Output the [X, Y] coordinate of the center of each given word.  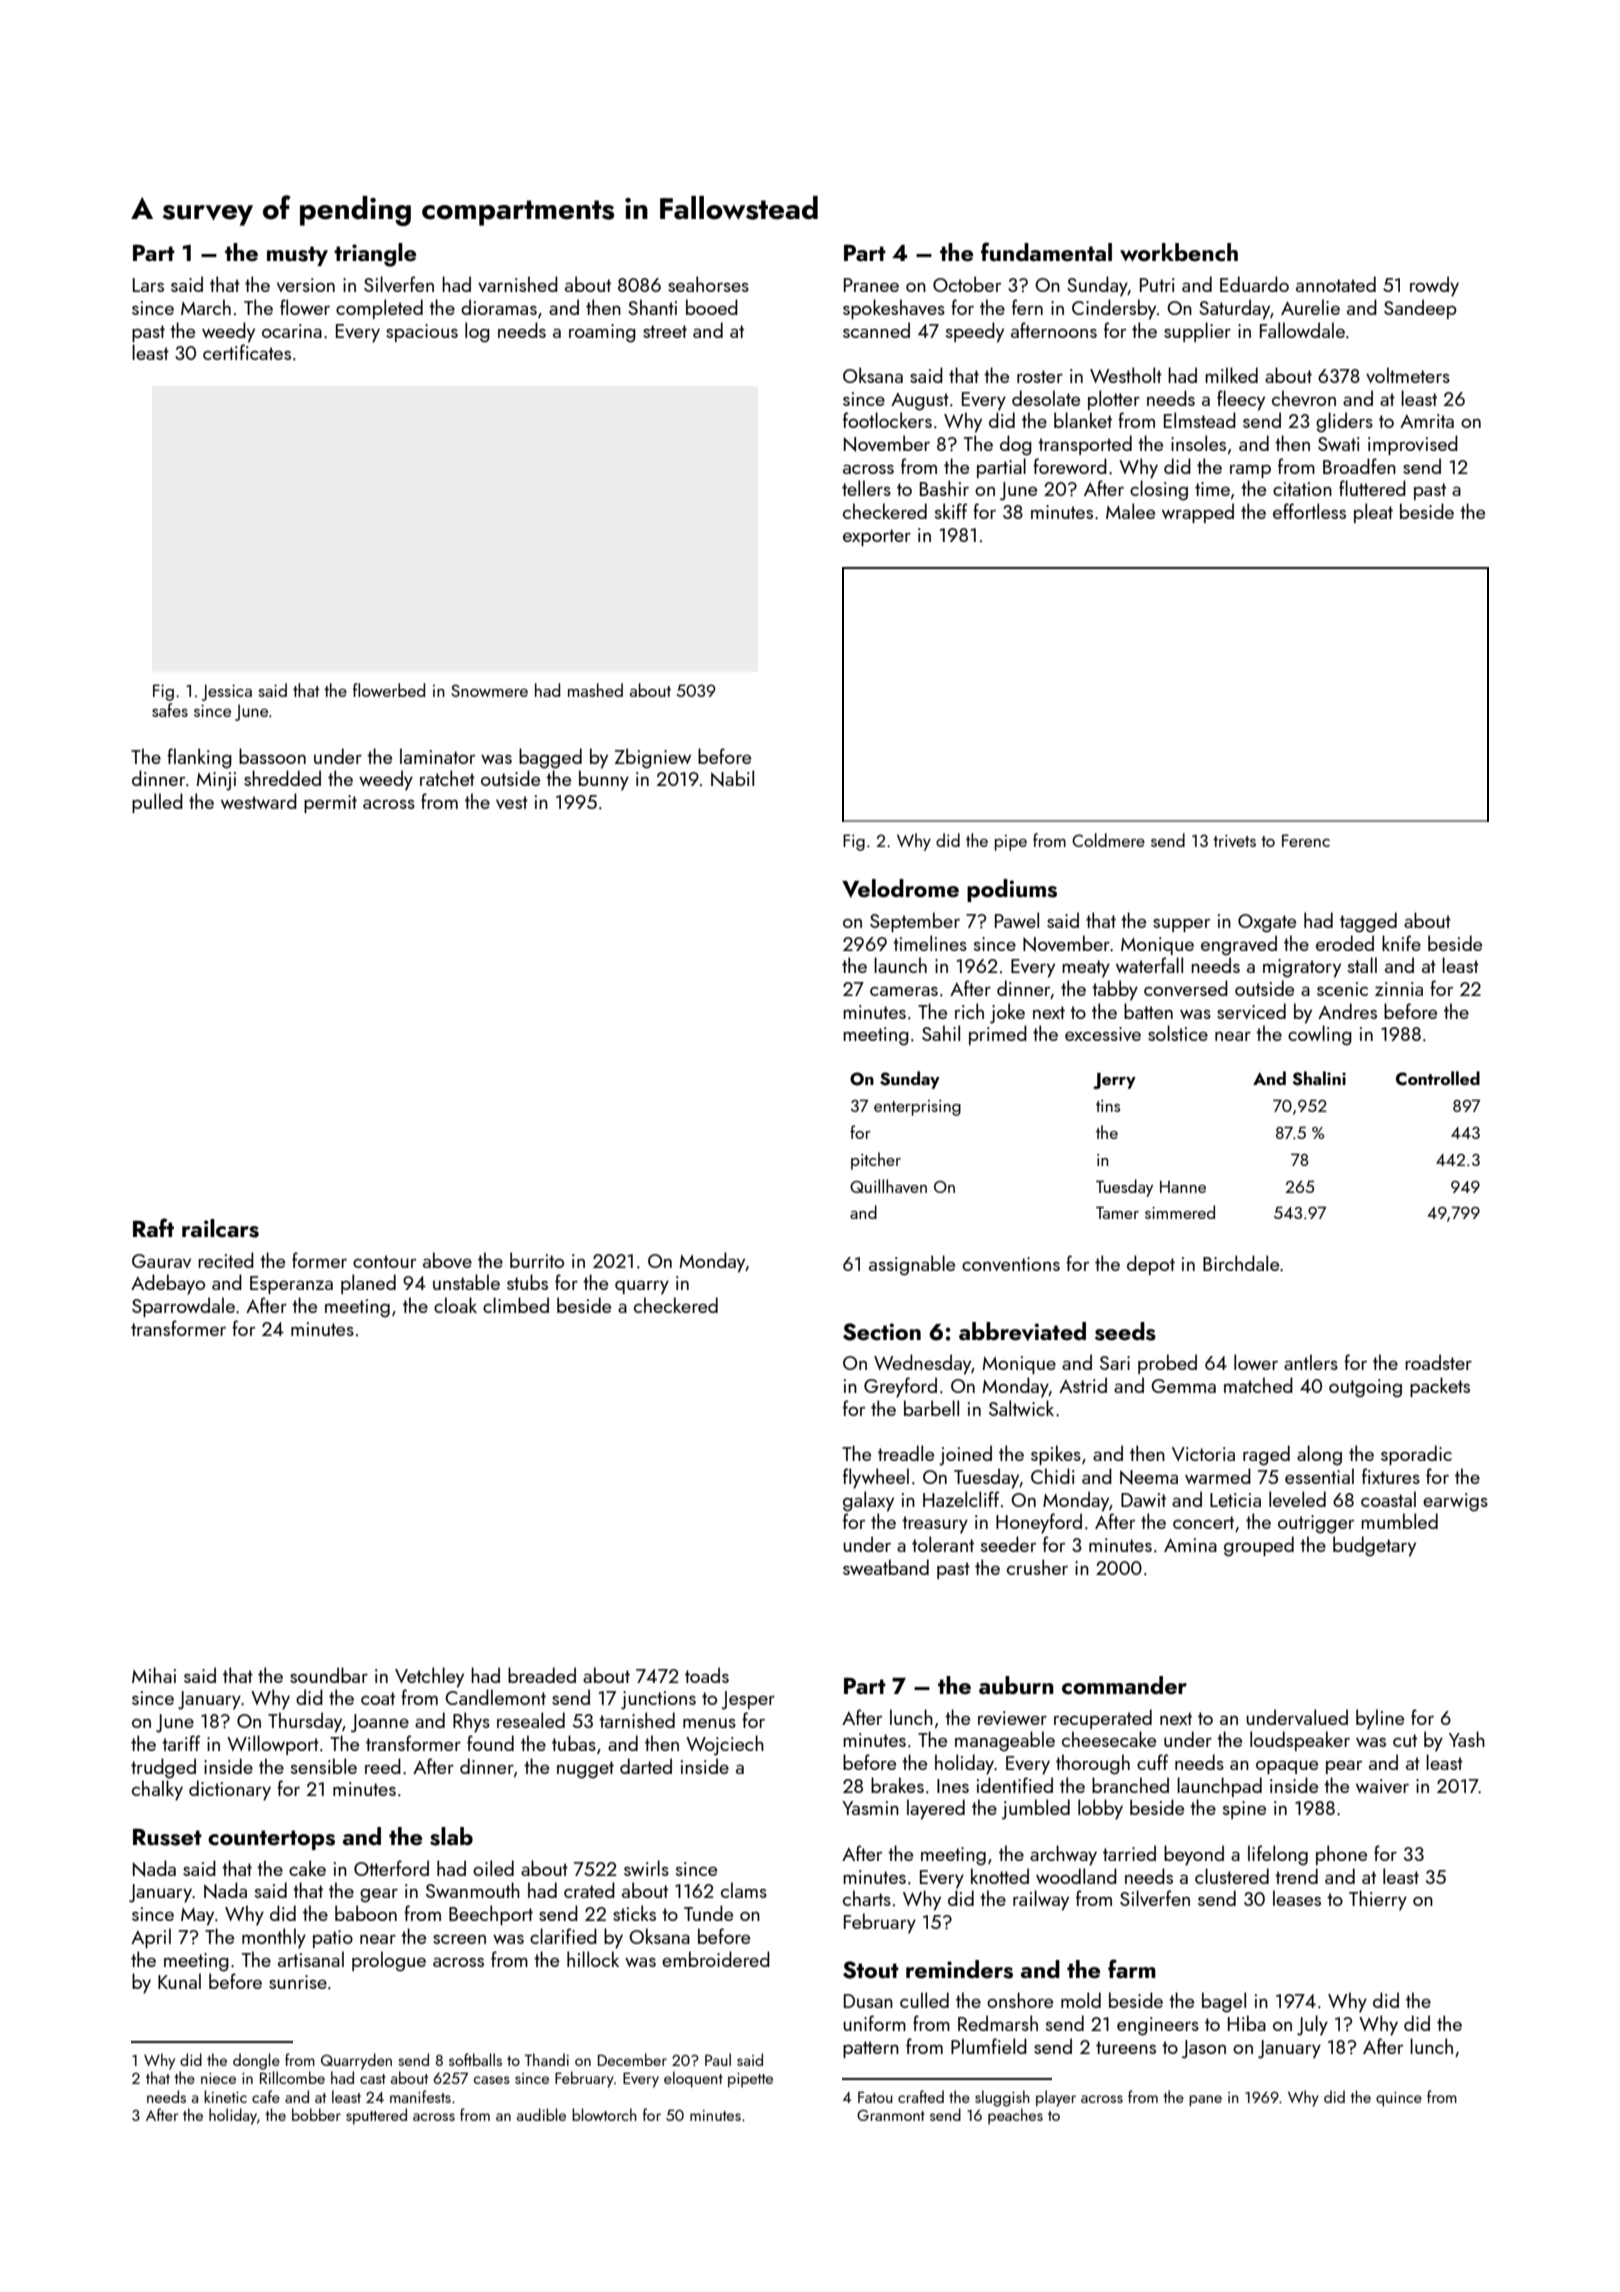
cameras [904, 991]
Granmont [891, 2115]
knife [1401, 943]
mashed [595, 690]
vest [512, 802]
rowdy [1434, 286]
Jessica [227, 692]
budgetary [1374, 1546]
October [967, 284]
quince [1399, 2099]
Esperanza [291, 1285]
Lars [148, 285]
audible [541, 2114]
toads [707, 1675]
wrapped [1198, 513]
